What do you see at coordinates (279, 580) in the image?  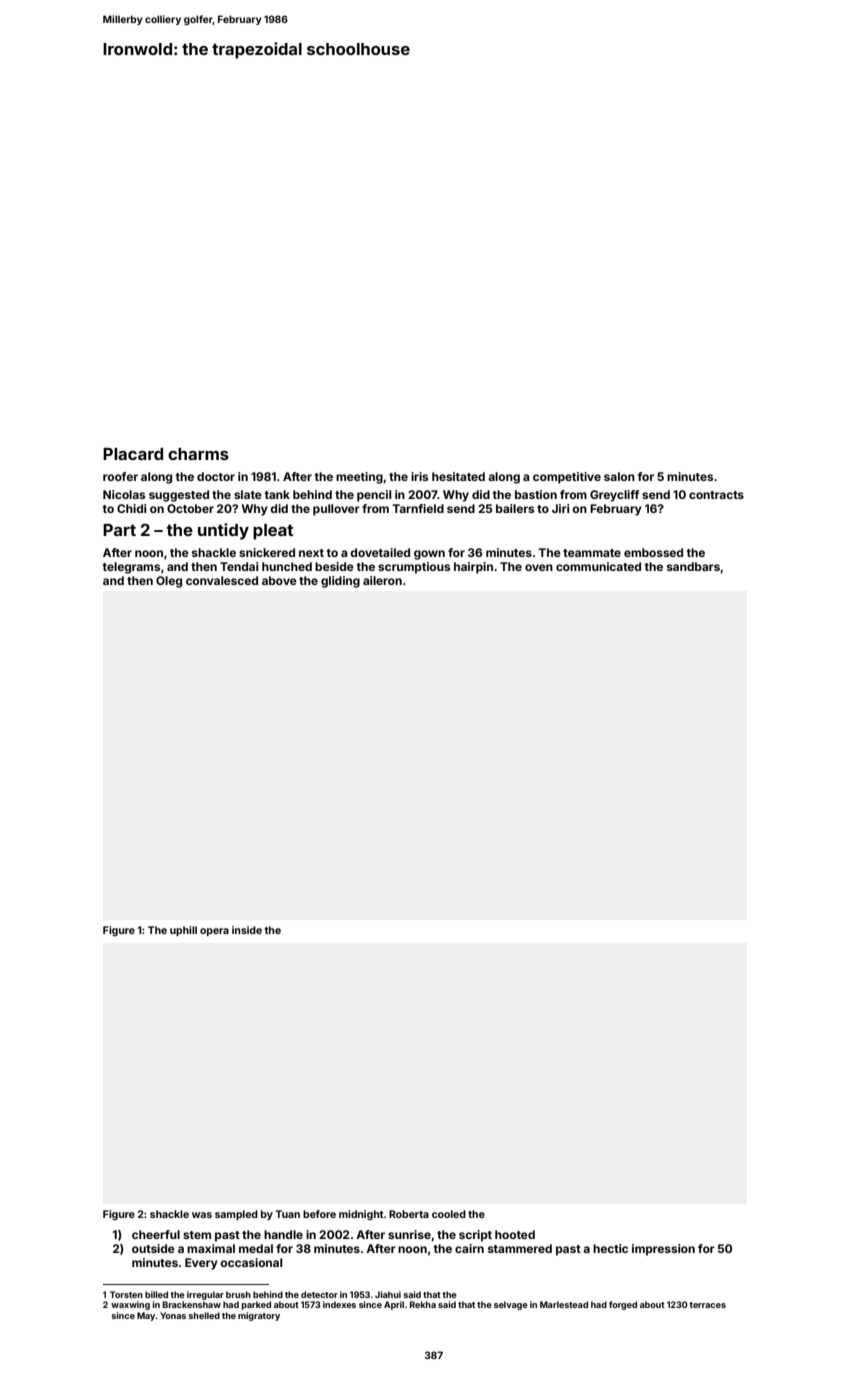 I see `above` at bounding box center [279, 580].
